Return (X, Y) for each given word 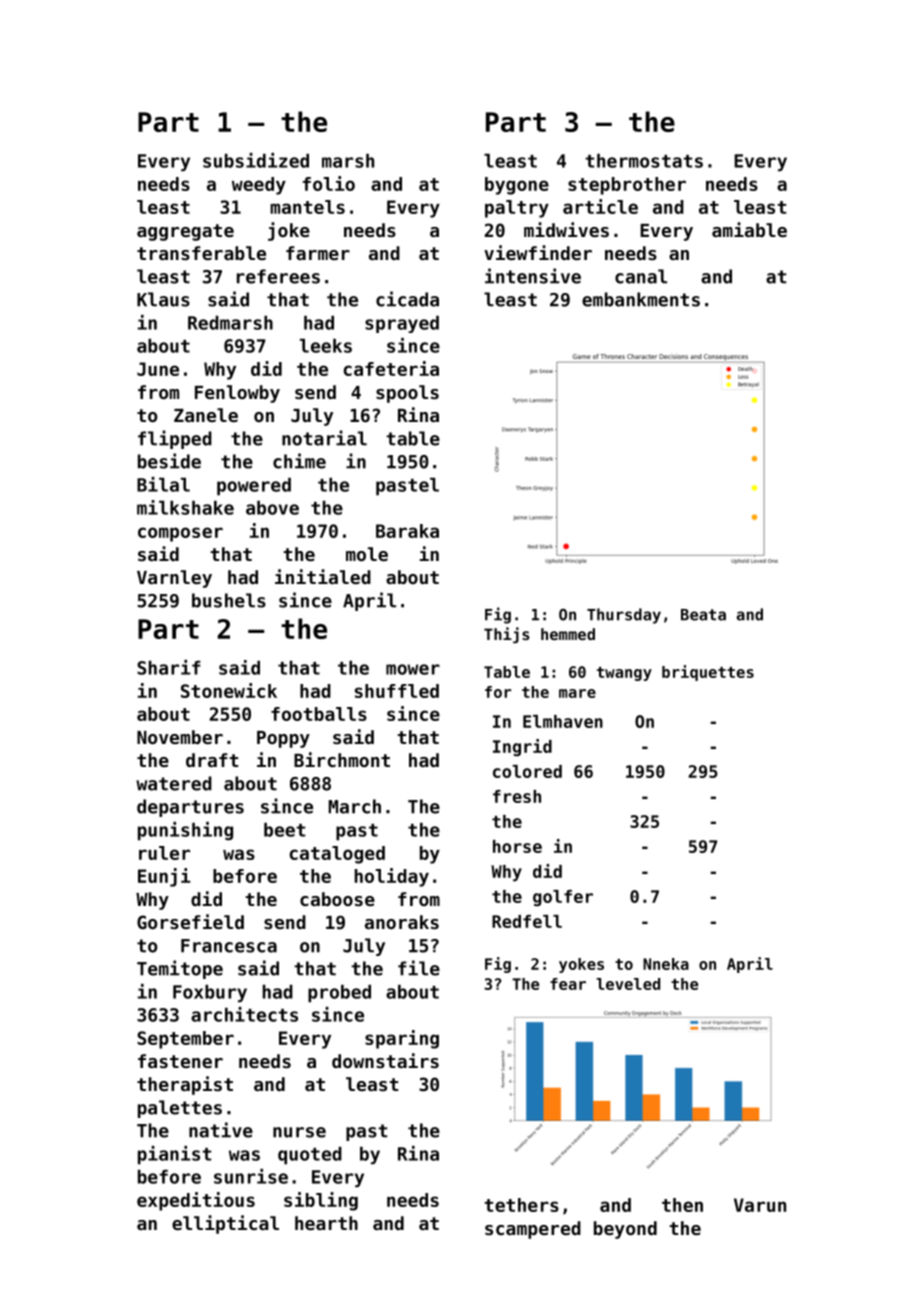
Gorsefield (190, 921)
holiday (392, 877)
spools (407, 394)
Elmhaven (563, 721)
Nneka (666, 964)
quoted (310, 1156)
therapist (185, 1085)
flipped (175, 439)
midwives (566, 229)
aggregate (185, 232)
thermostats (644, 161)
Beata (703, 615)
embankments (641, 299)
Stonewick (229, 690)
